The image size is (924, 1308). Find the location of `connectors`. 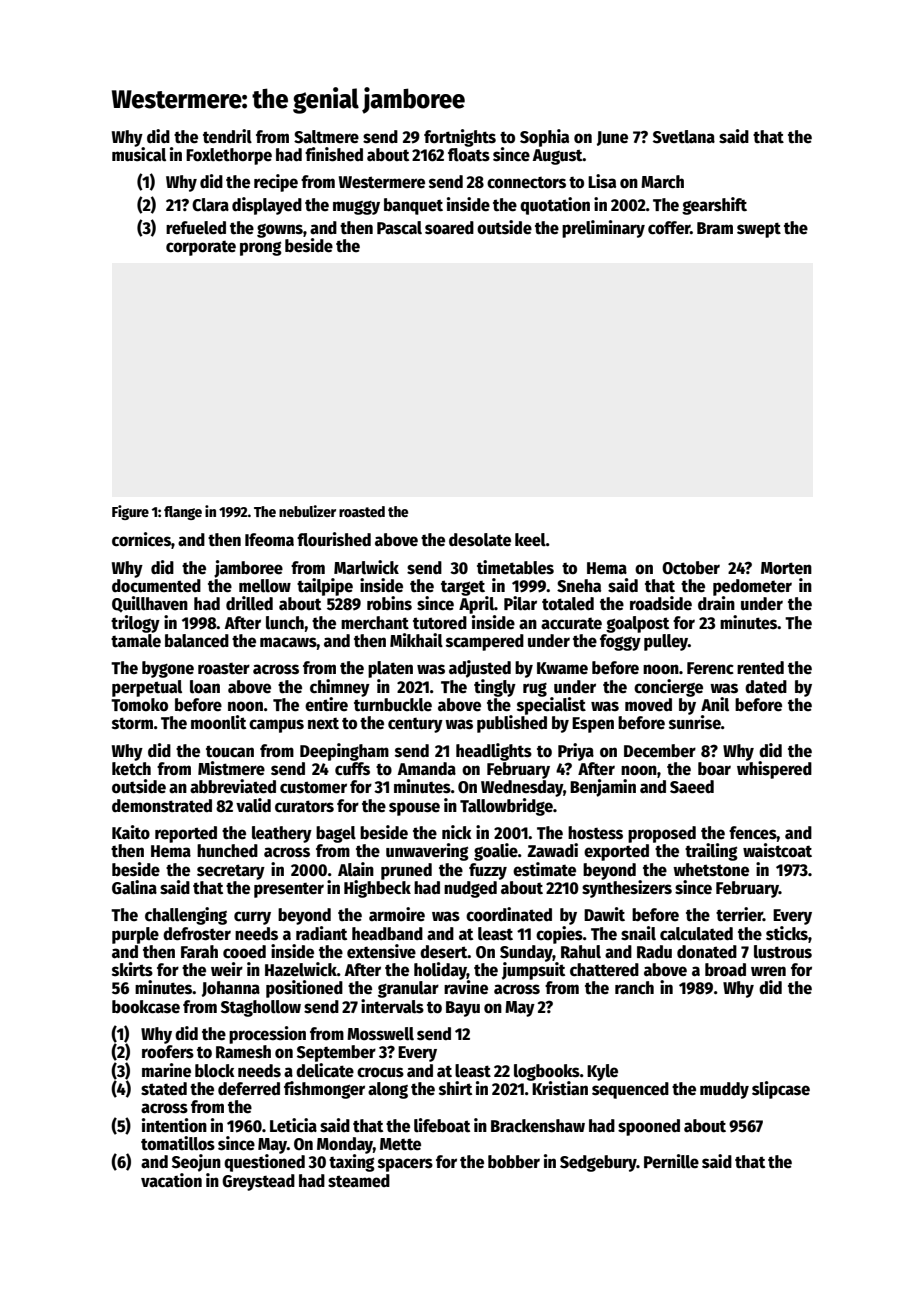

connectors is located at coordinates (526, 182).
